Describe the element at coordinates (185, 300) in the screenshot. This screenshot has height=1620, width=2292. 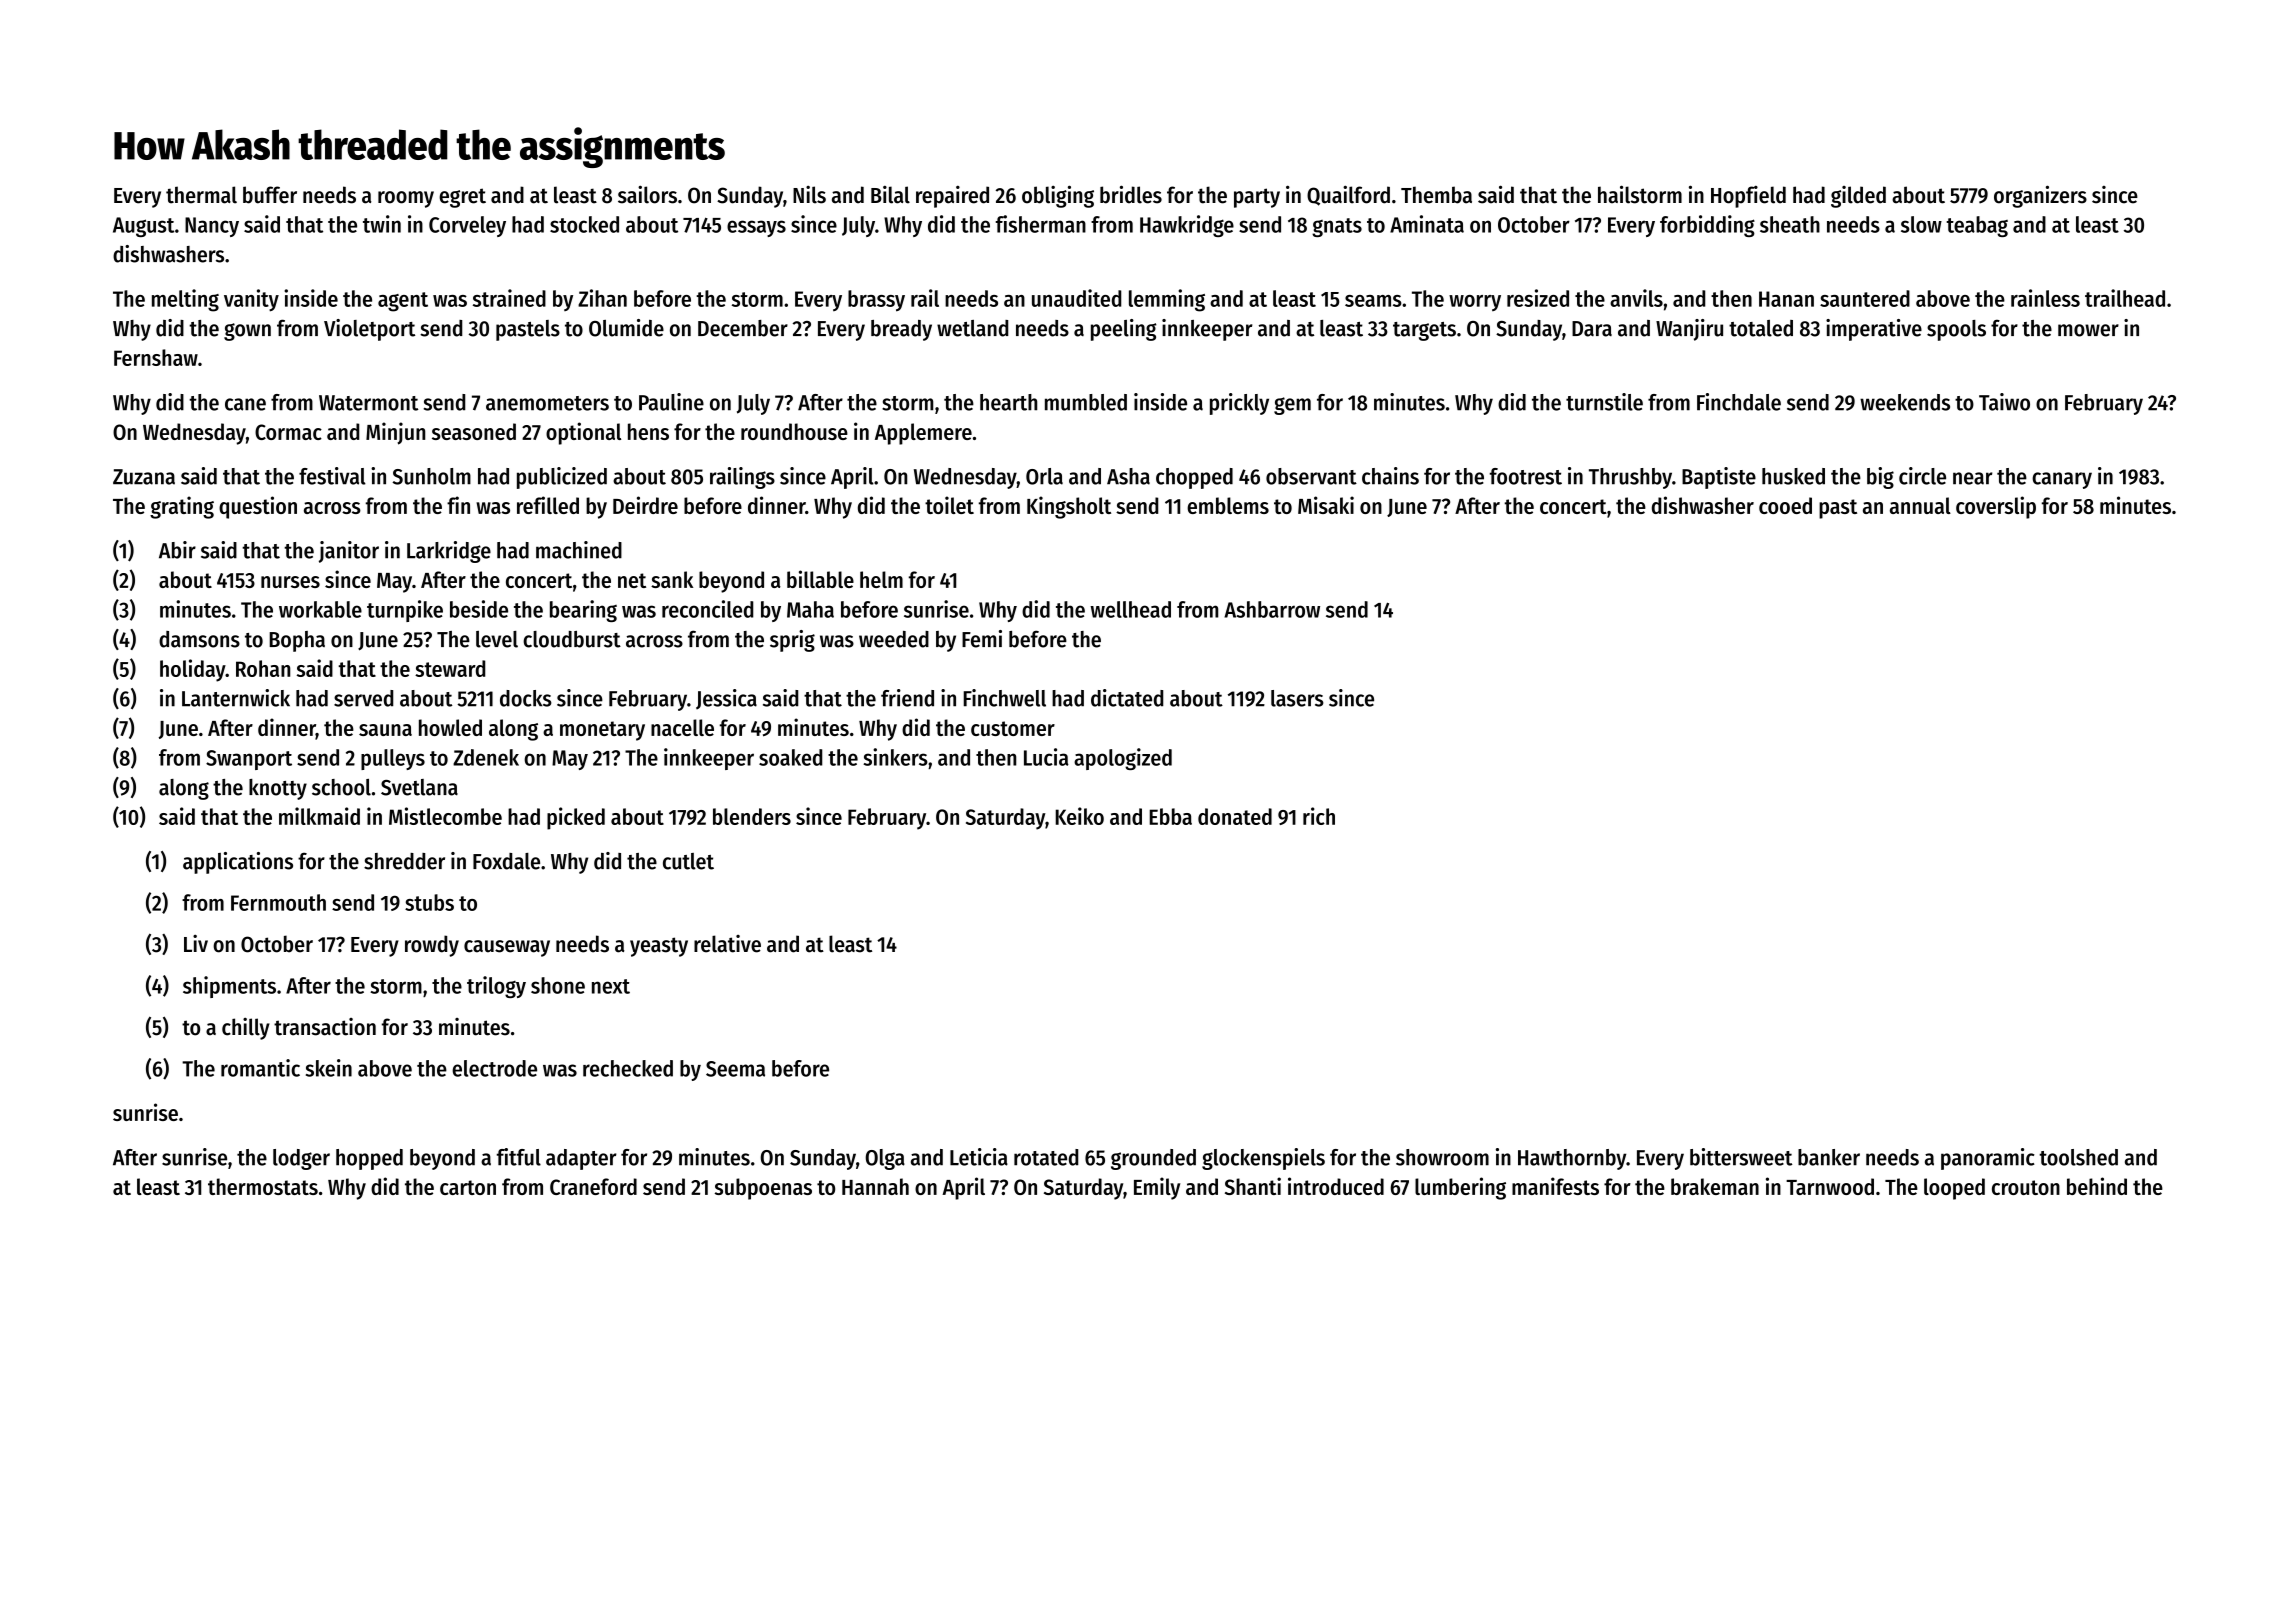
I see `melting` at that location.
